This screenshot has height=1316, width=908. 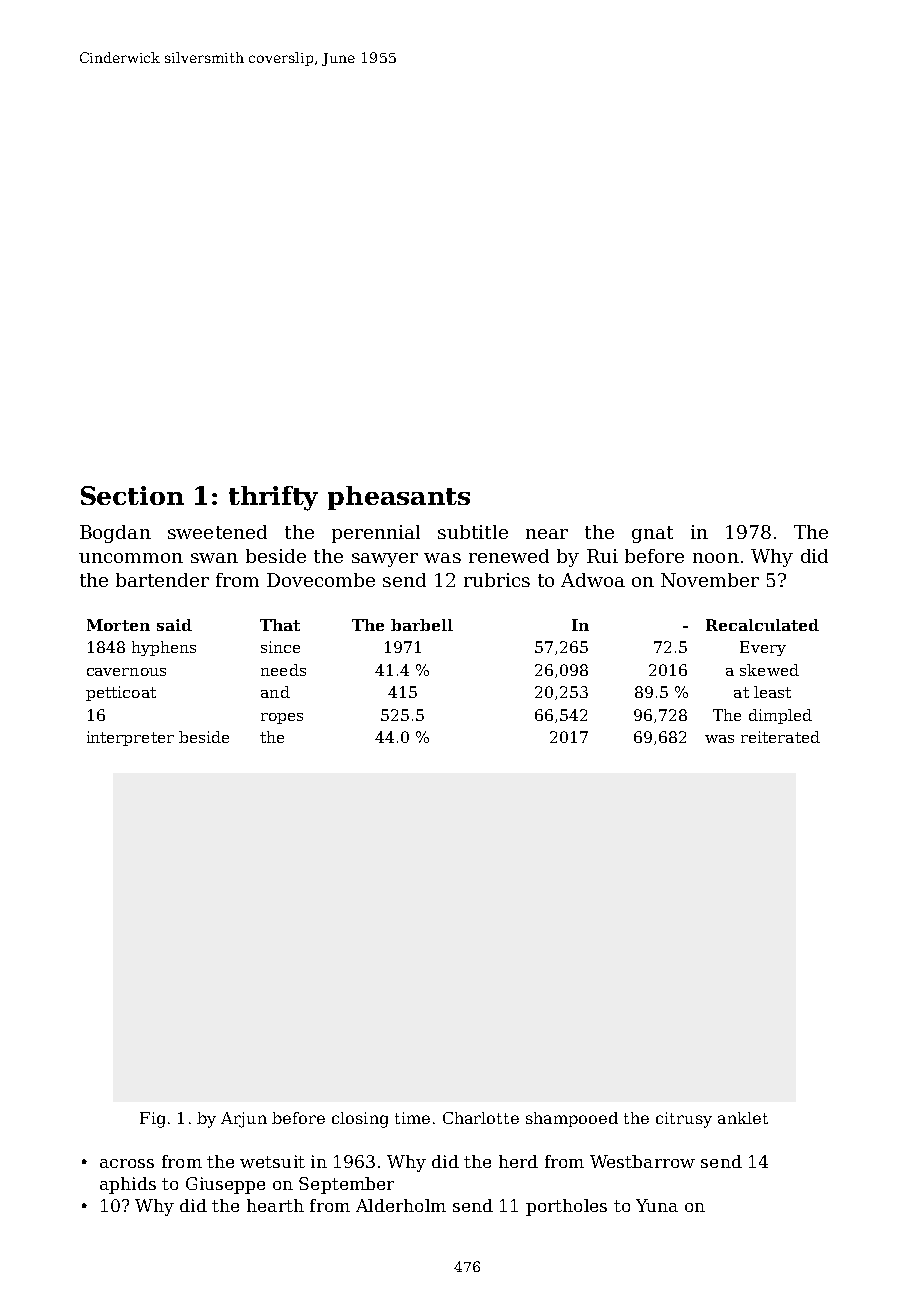 I want to click on reiterated, so click(x=780, y=737).
